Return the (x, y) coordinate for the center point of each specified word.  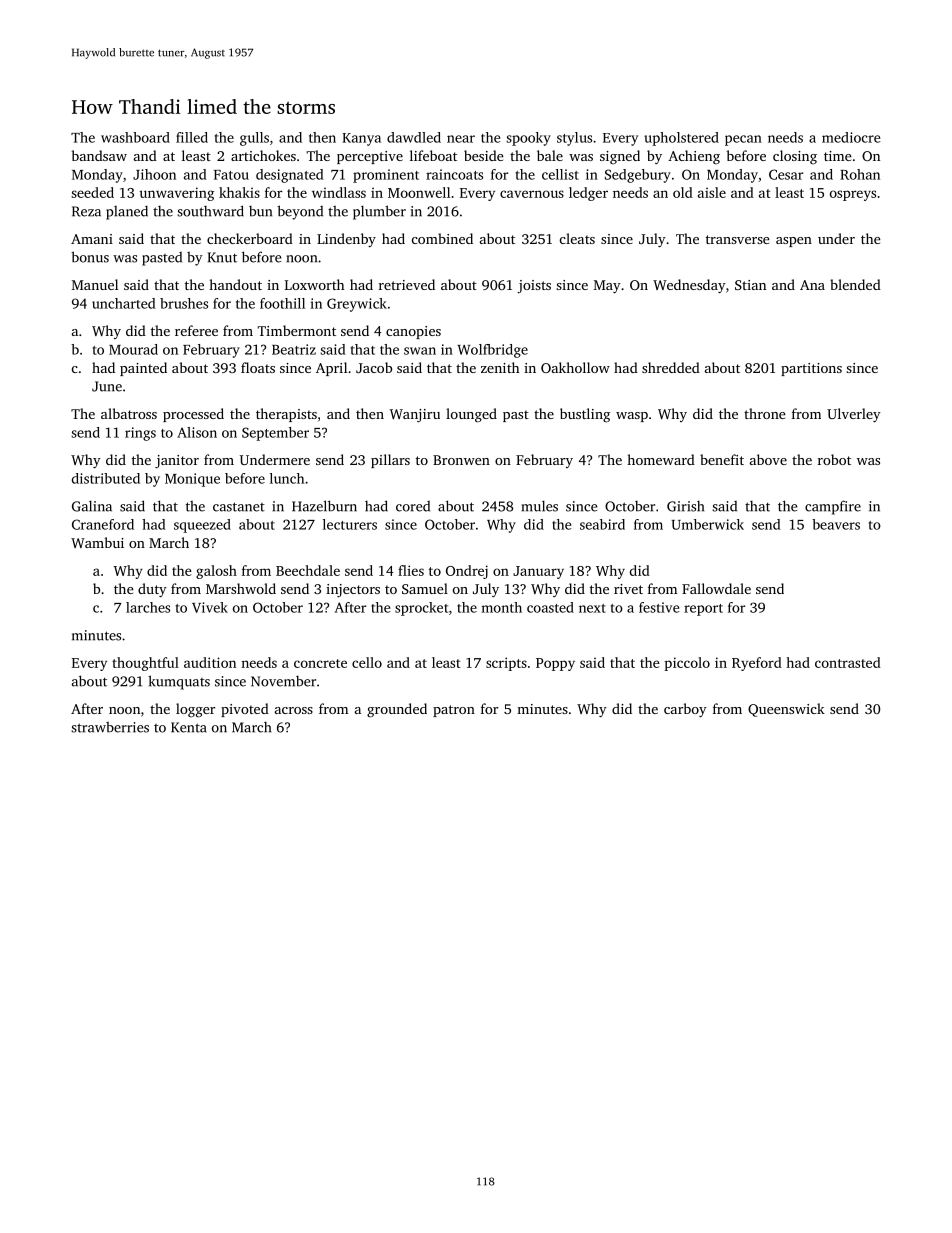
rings (140, 434)
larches (148, 607)
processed (193, 415)
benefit (722, 459)
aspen (794, 242)
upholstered (681, 139)
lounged (471, 415)
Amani (92, 239)
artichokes (263, 155)
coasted (550, 607)
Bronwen (461, 460)
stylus (574, 139)
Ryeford (757, 664)
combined (442, 238)
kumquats (179, 682)
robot (834, 459)
